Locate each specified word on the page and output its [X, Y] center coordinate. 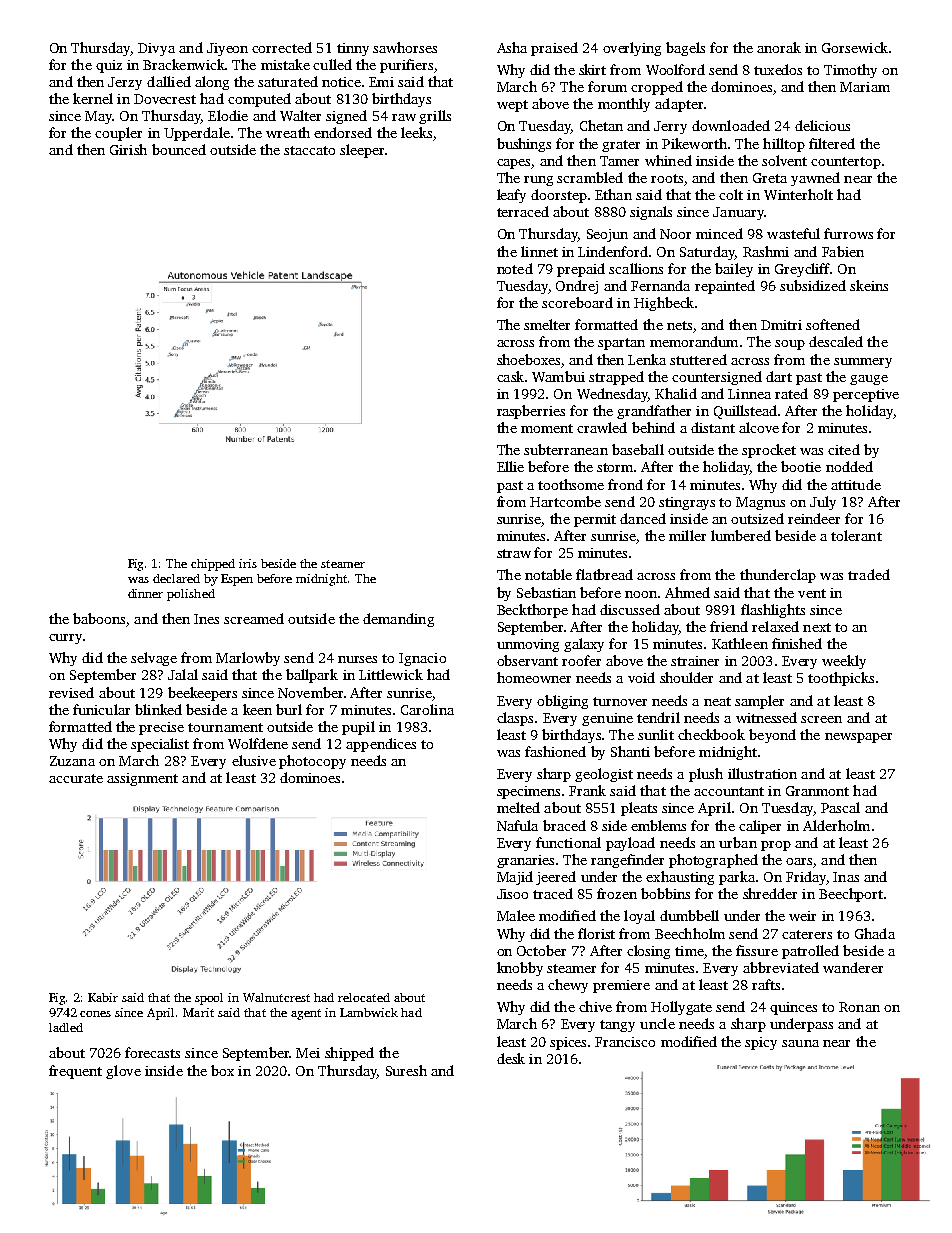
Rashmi [766, 251]
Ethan [613, 194]
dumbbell [689, 915]
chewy [568, 986]
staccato [309, 150]
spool [209, 999]
